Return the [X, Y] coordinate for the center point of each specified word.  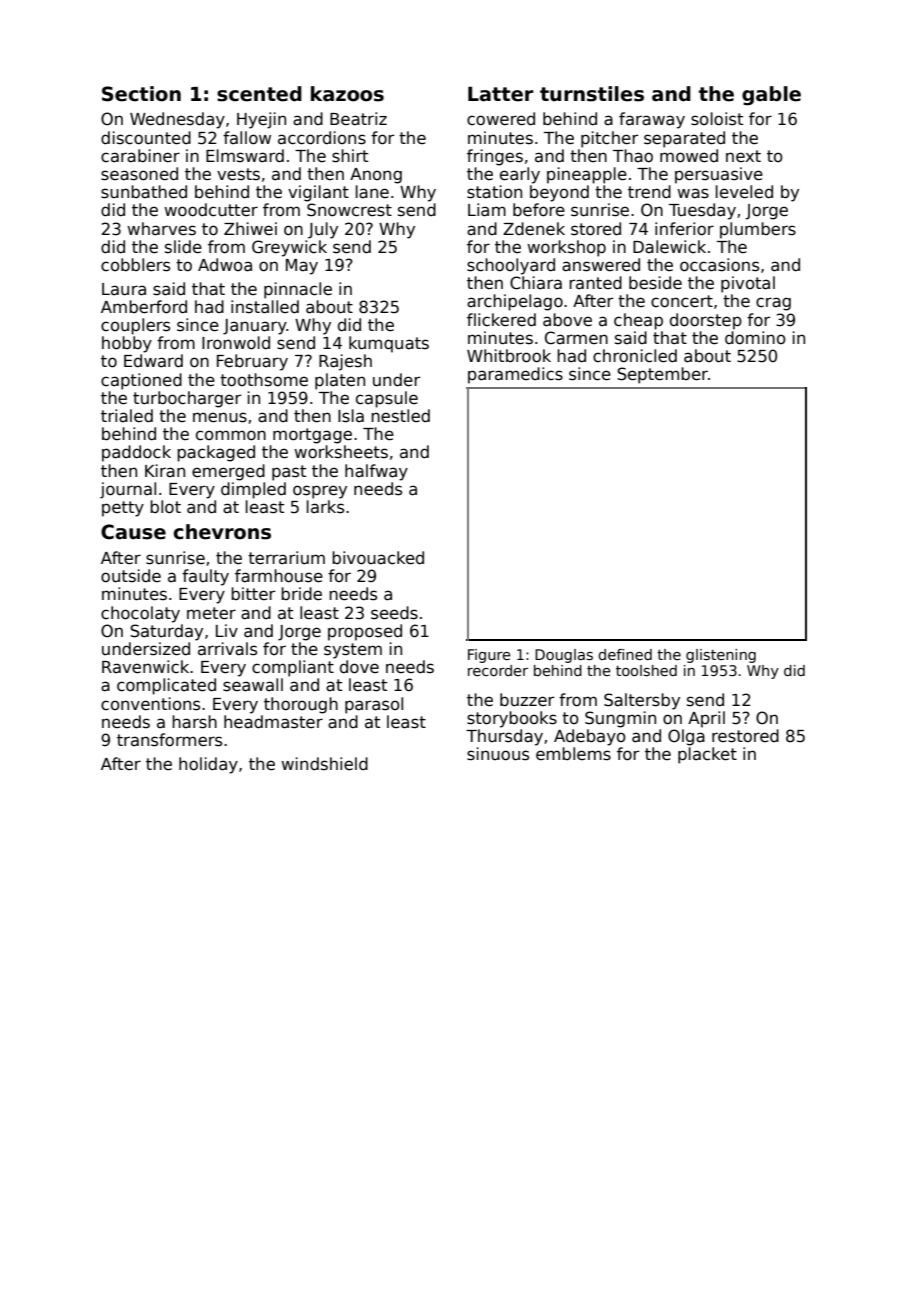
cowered [501, 119]
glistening [721, 656]
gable [771, 96]
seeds [394, 613]
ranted [595, 283]
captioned [141, 381]
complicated [166, 686]
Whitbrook [509, 356]
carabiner [140, 156]
